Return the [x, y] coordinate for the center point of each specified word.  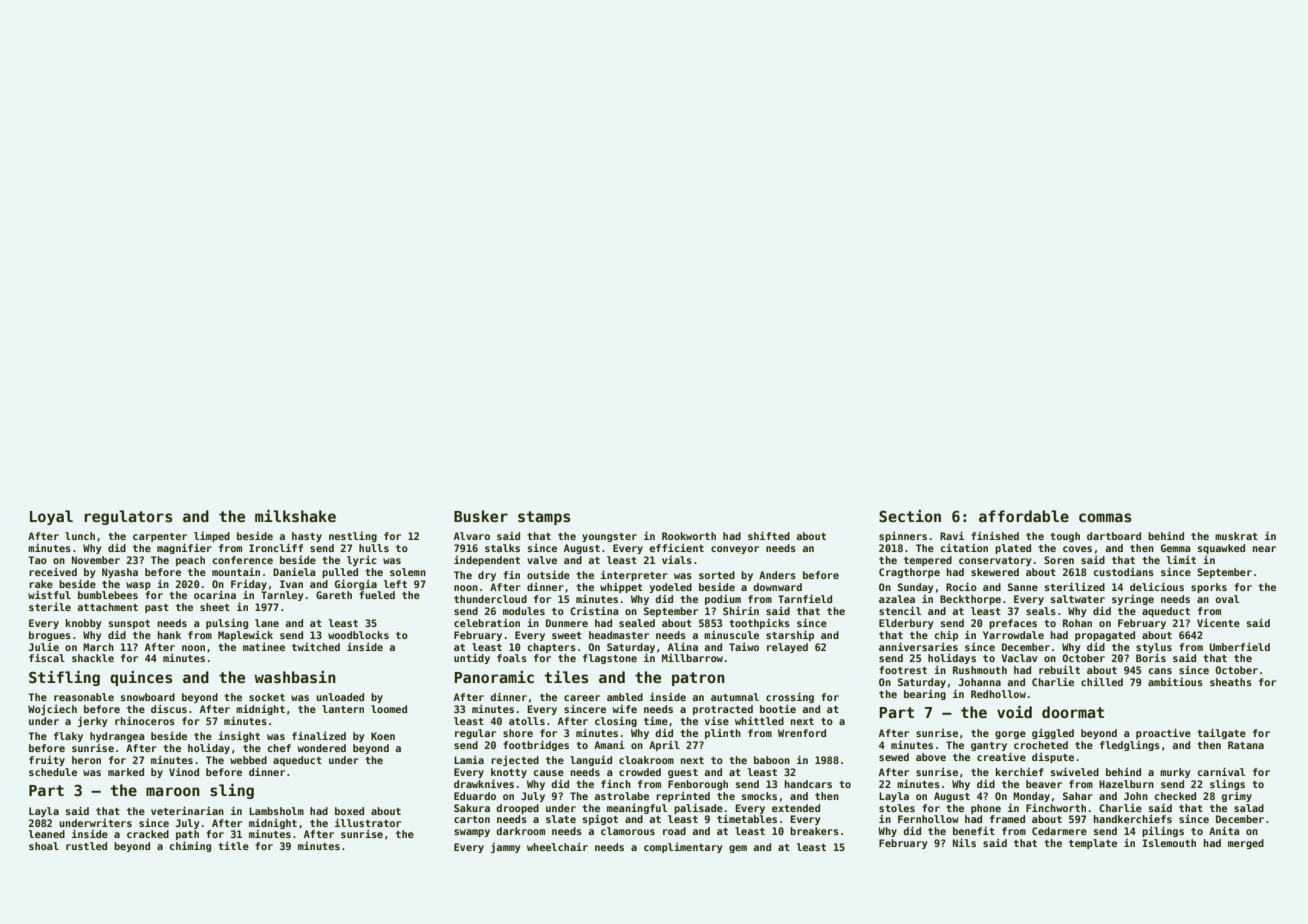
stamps [544, 518]
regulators [128, 517]
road [674, 831]
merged [1246, 844]
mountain [236, 572]
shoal [44, 846]
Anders [777, 575]
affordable [1024, 516]
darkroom [520, 831]
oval [1227, 599]
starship [790, 635]
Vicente [1218, 623]
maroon [173, 791]
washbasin [295, 677]
